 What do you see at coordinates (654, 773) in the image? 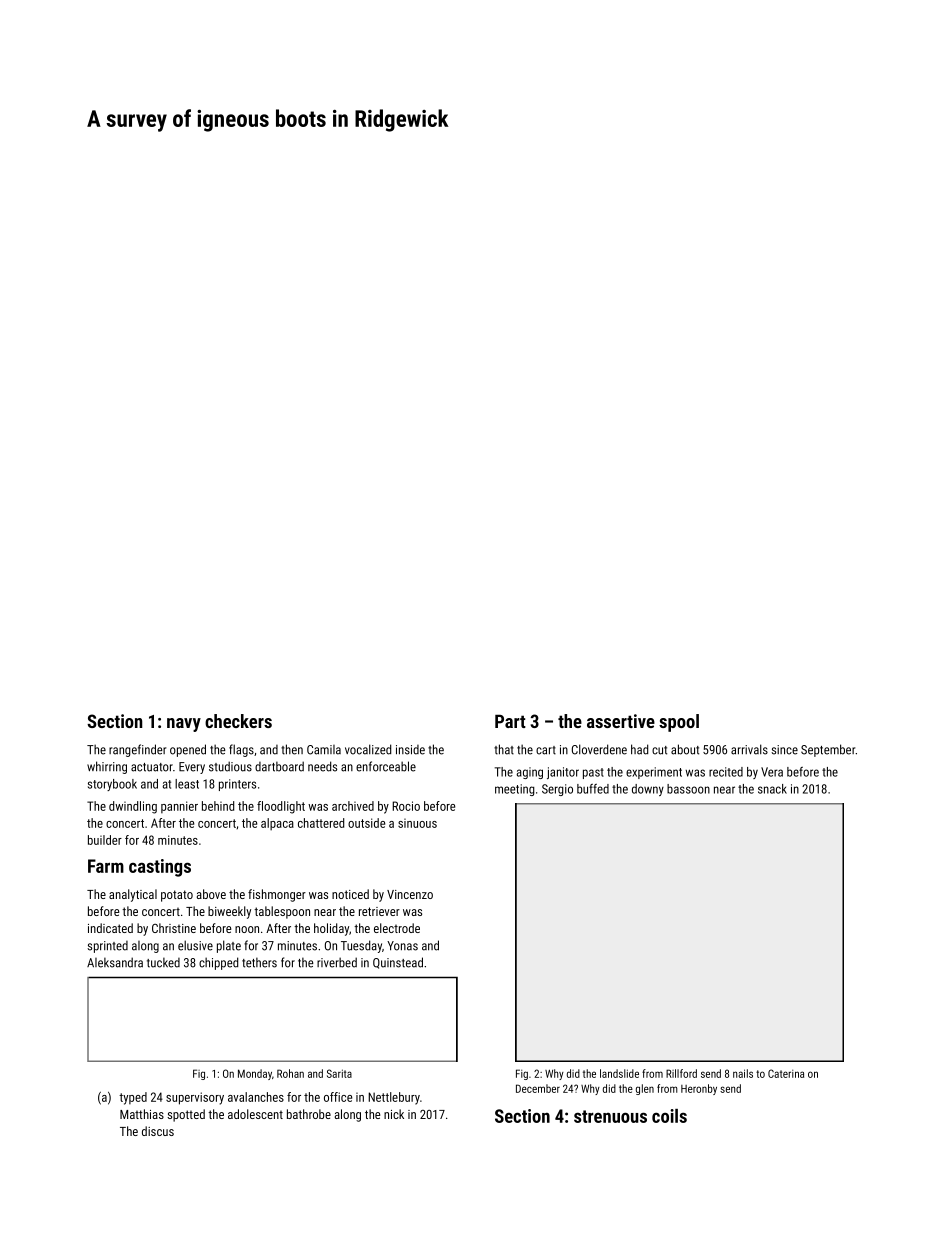
I see `experiment` at bounding box center [654, 773].
